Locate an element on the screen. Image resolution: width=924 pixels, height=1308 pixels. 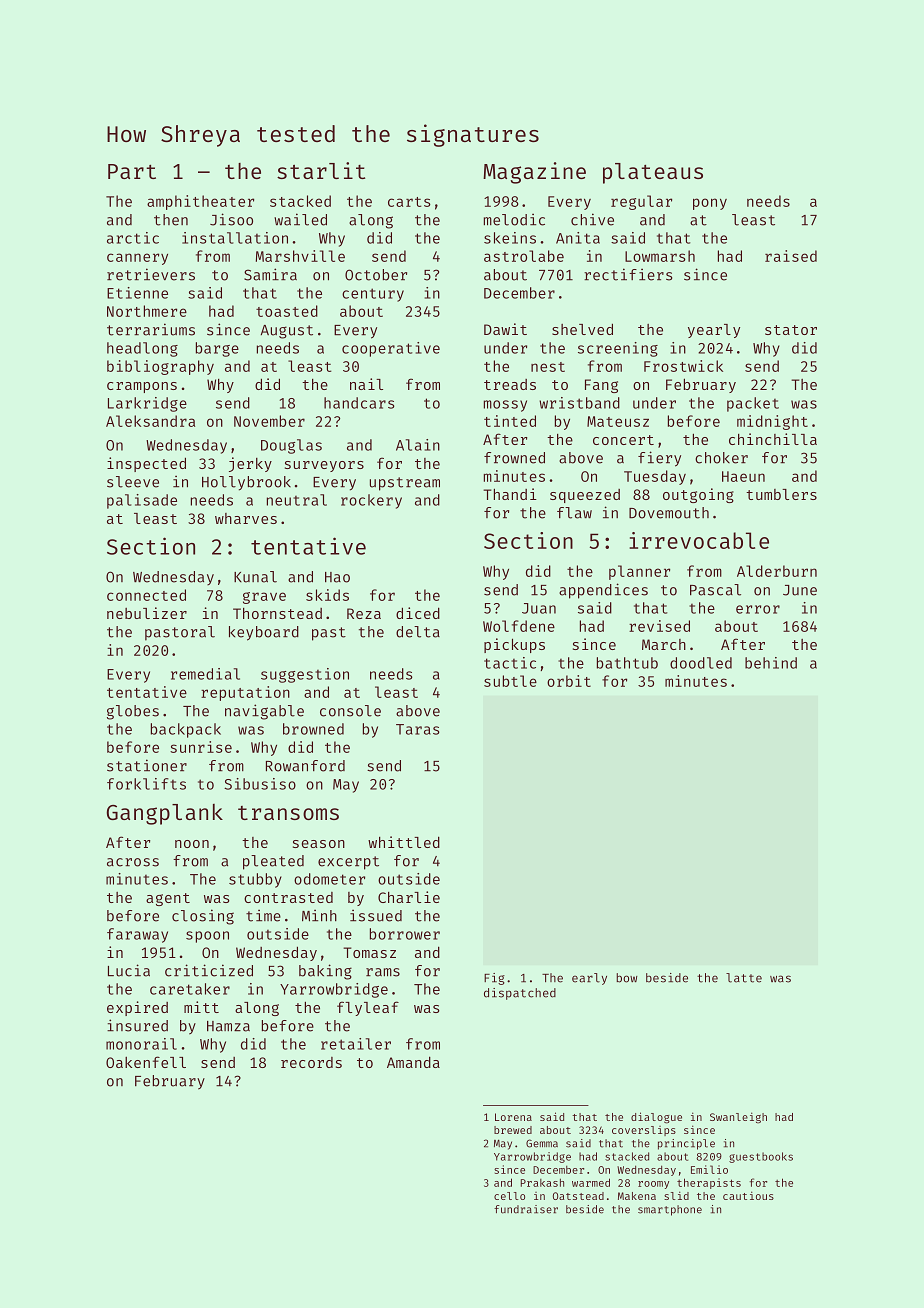
Taras is located at coordinates (418, 729).
